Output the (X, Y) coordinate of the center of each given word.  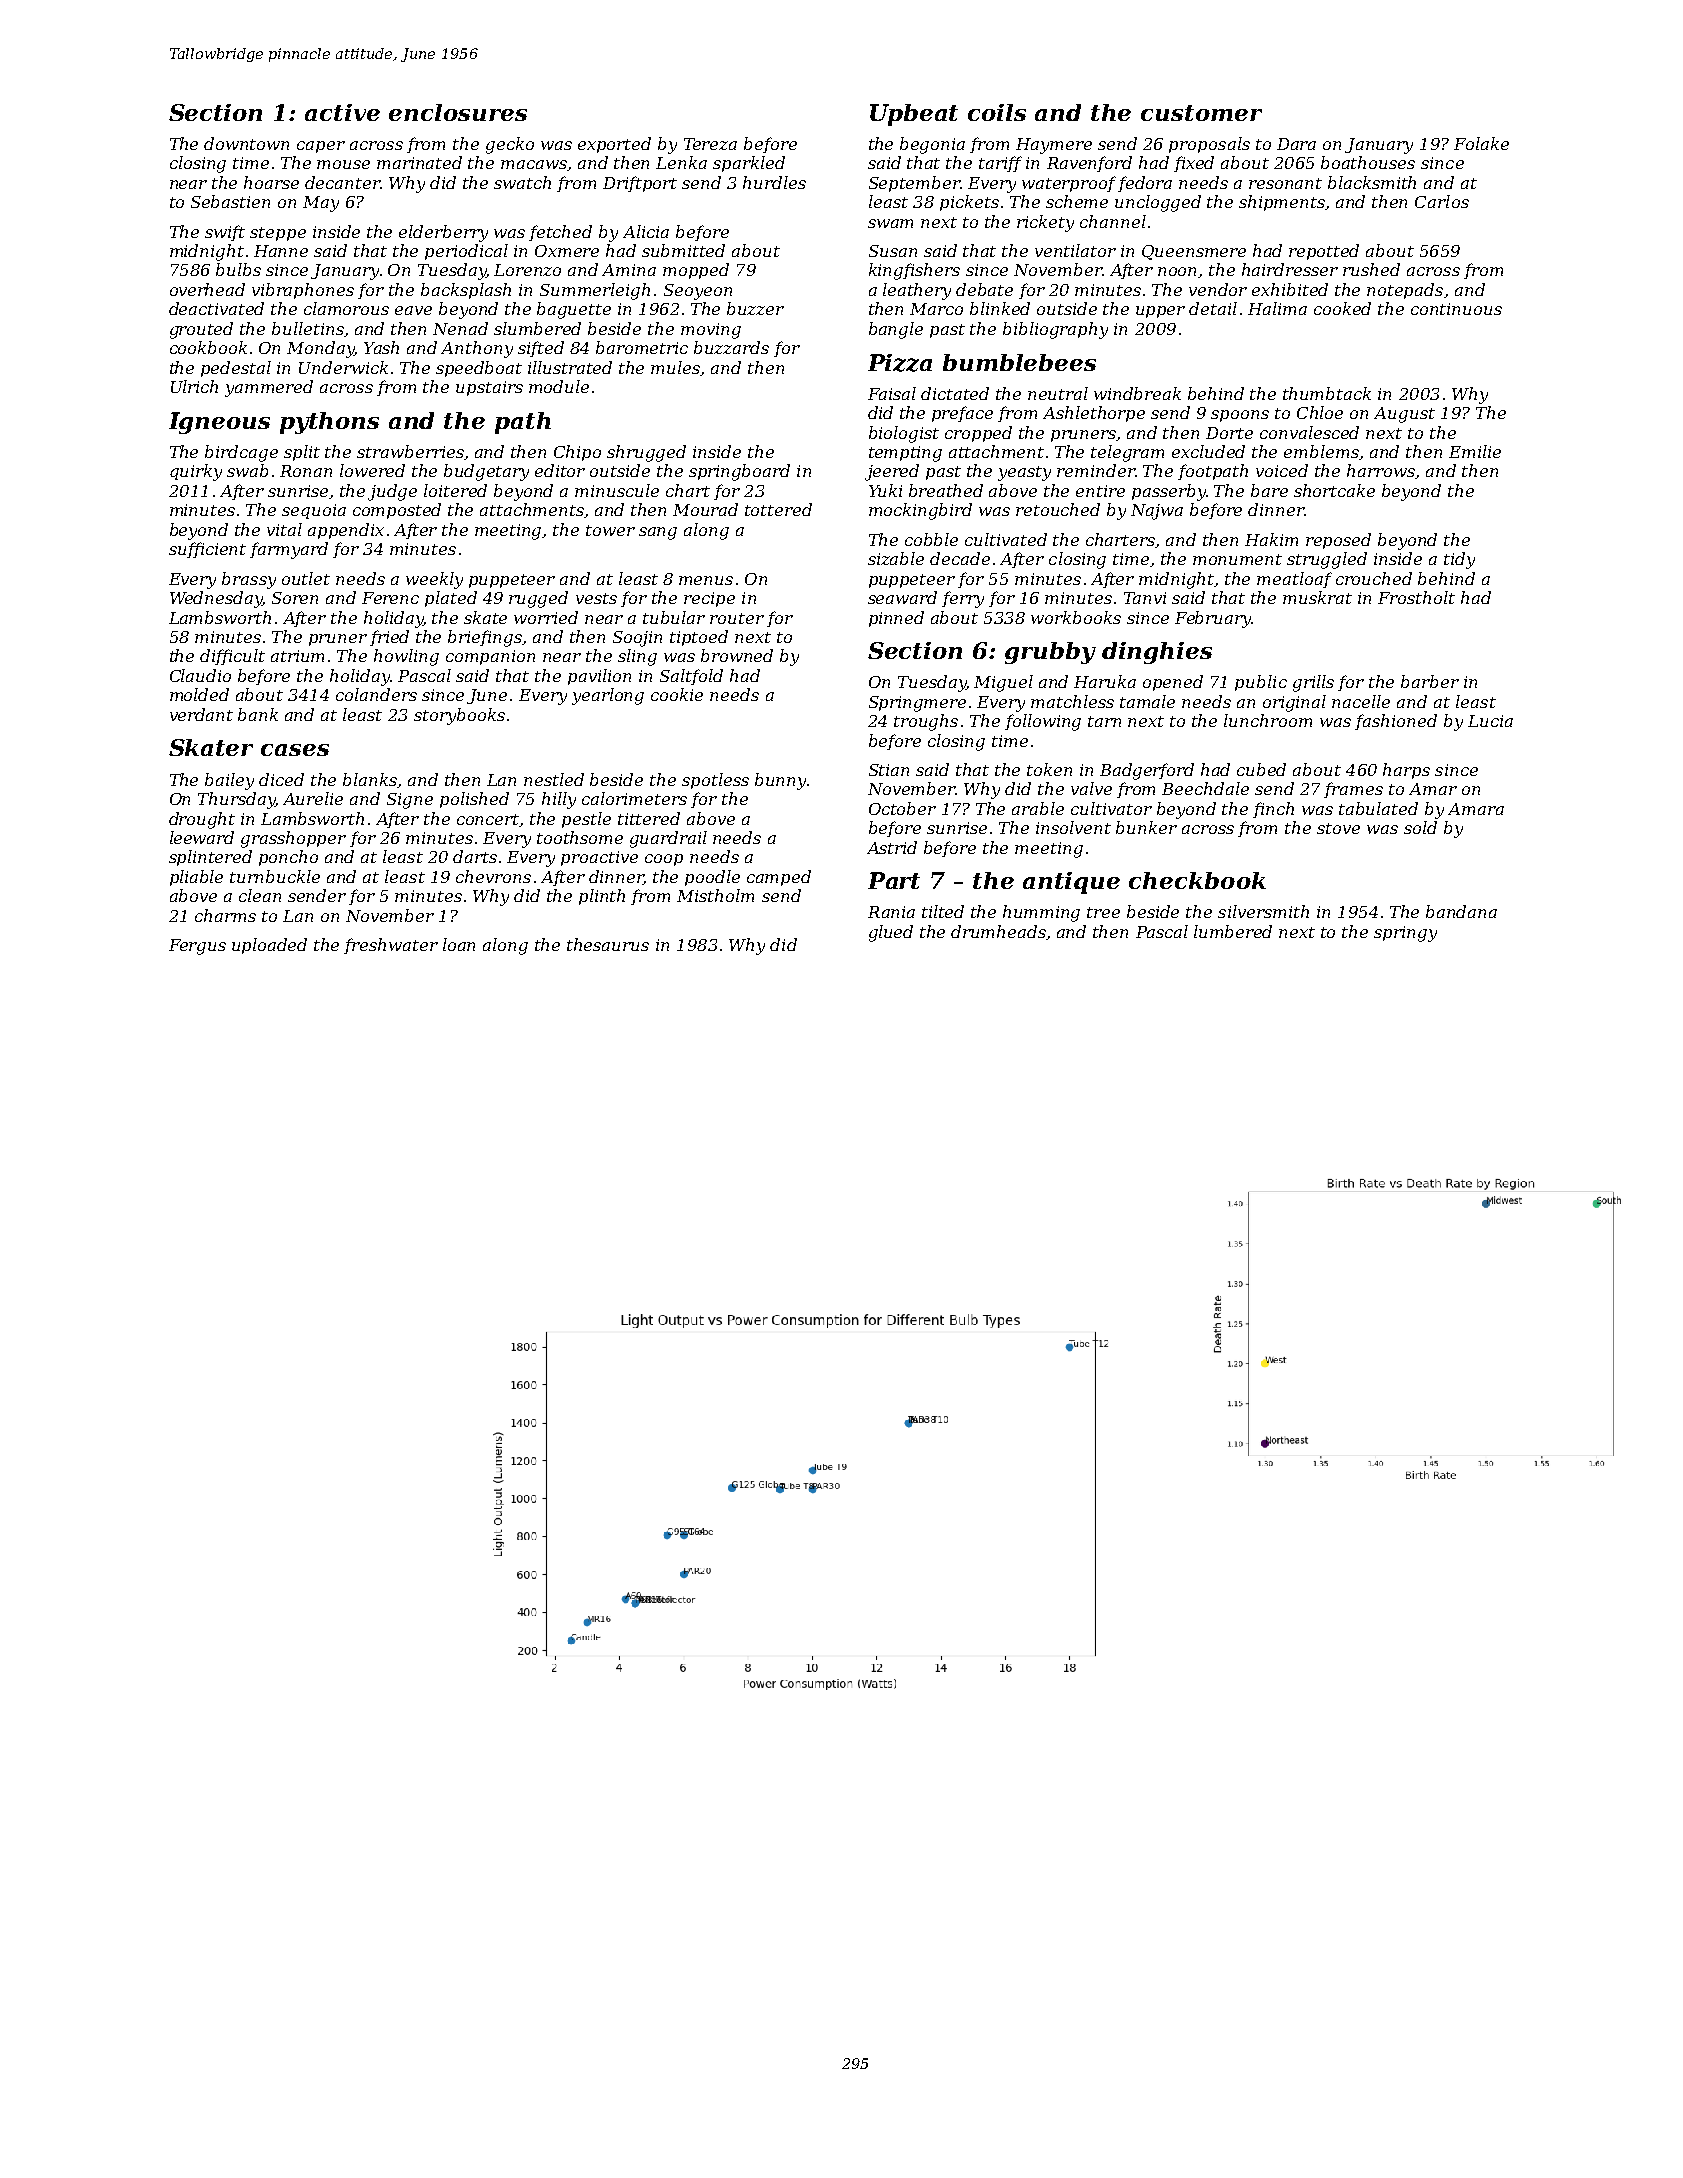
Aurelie (313, 798)
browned (737, 655)
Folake (1481, 143)
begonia (932, 145)
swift (225, 233)
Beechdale (1205, 788)
